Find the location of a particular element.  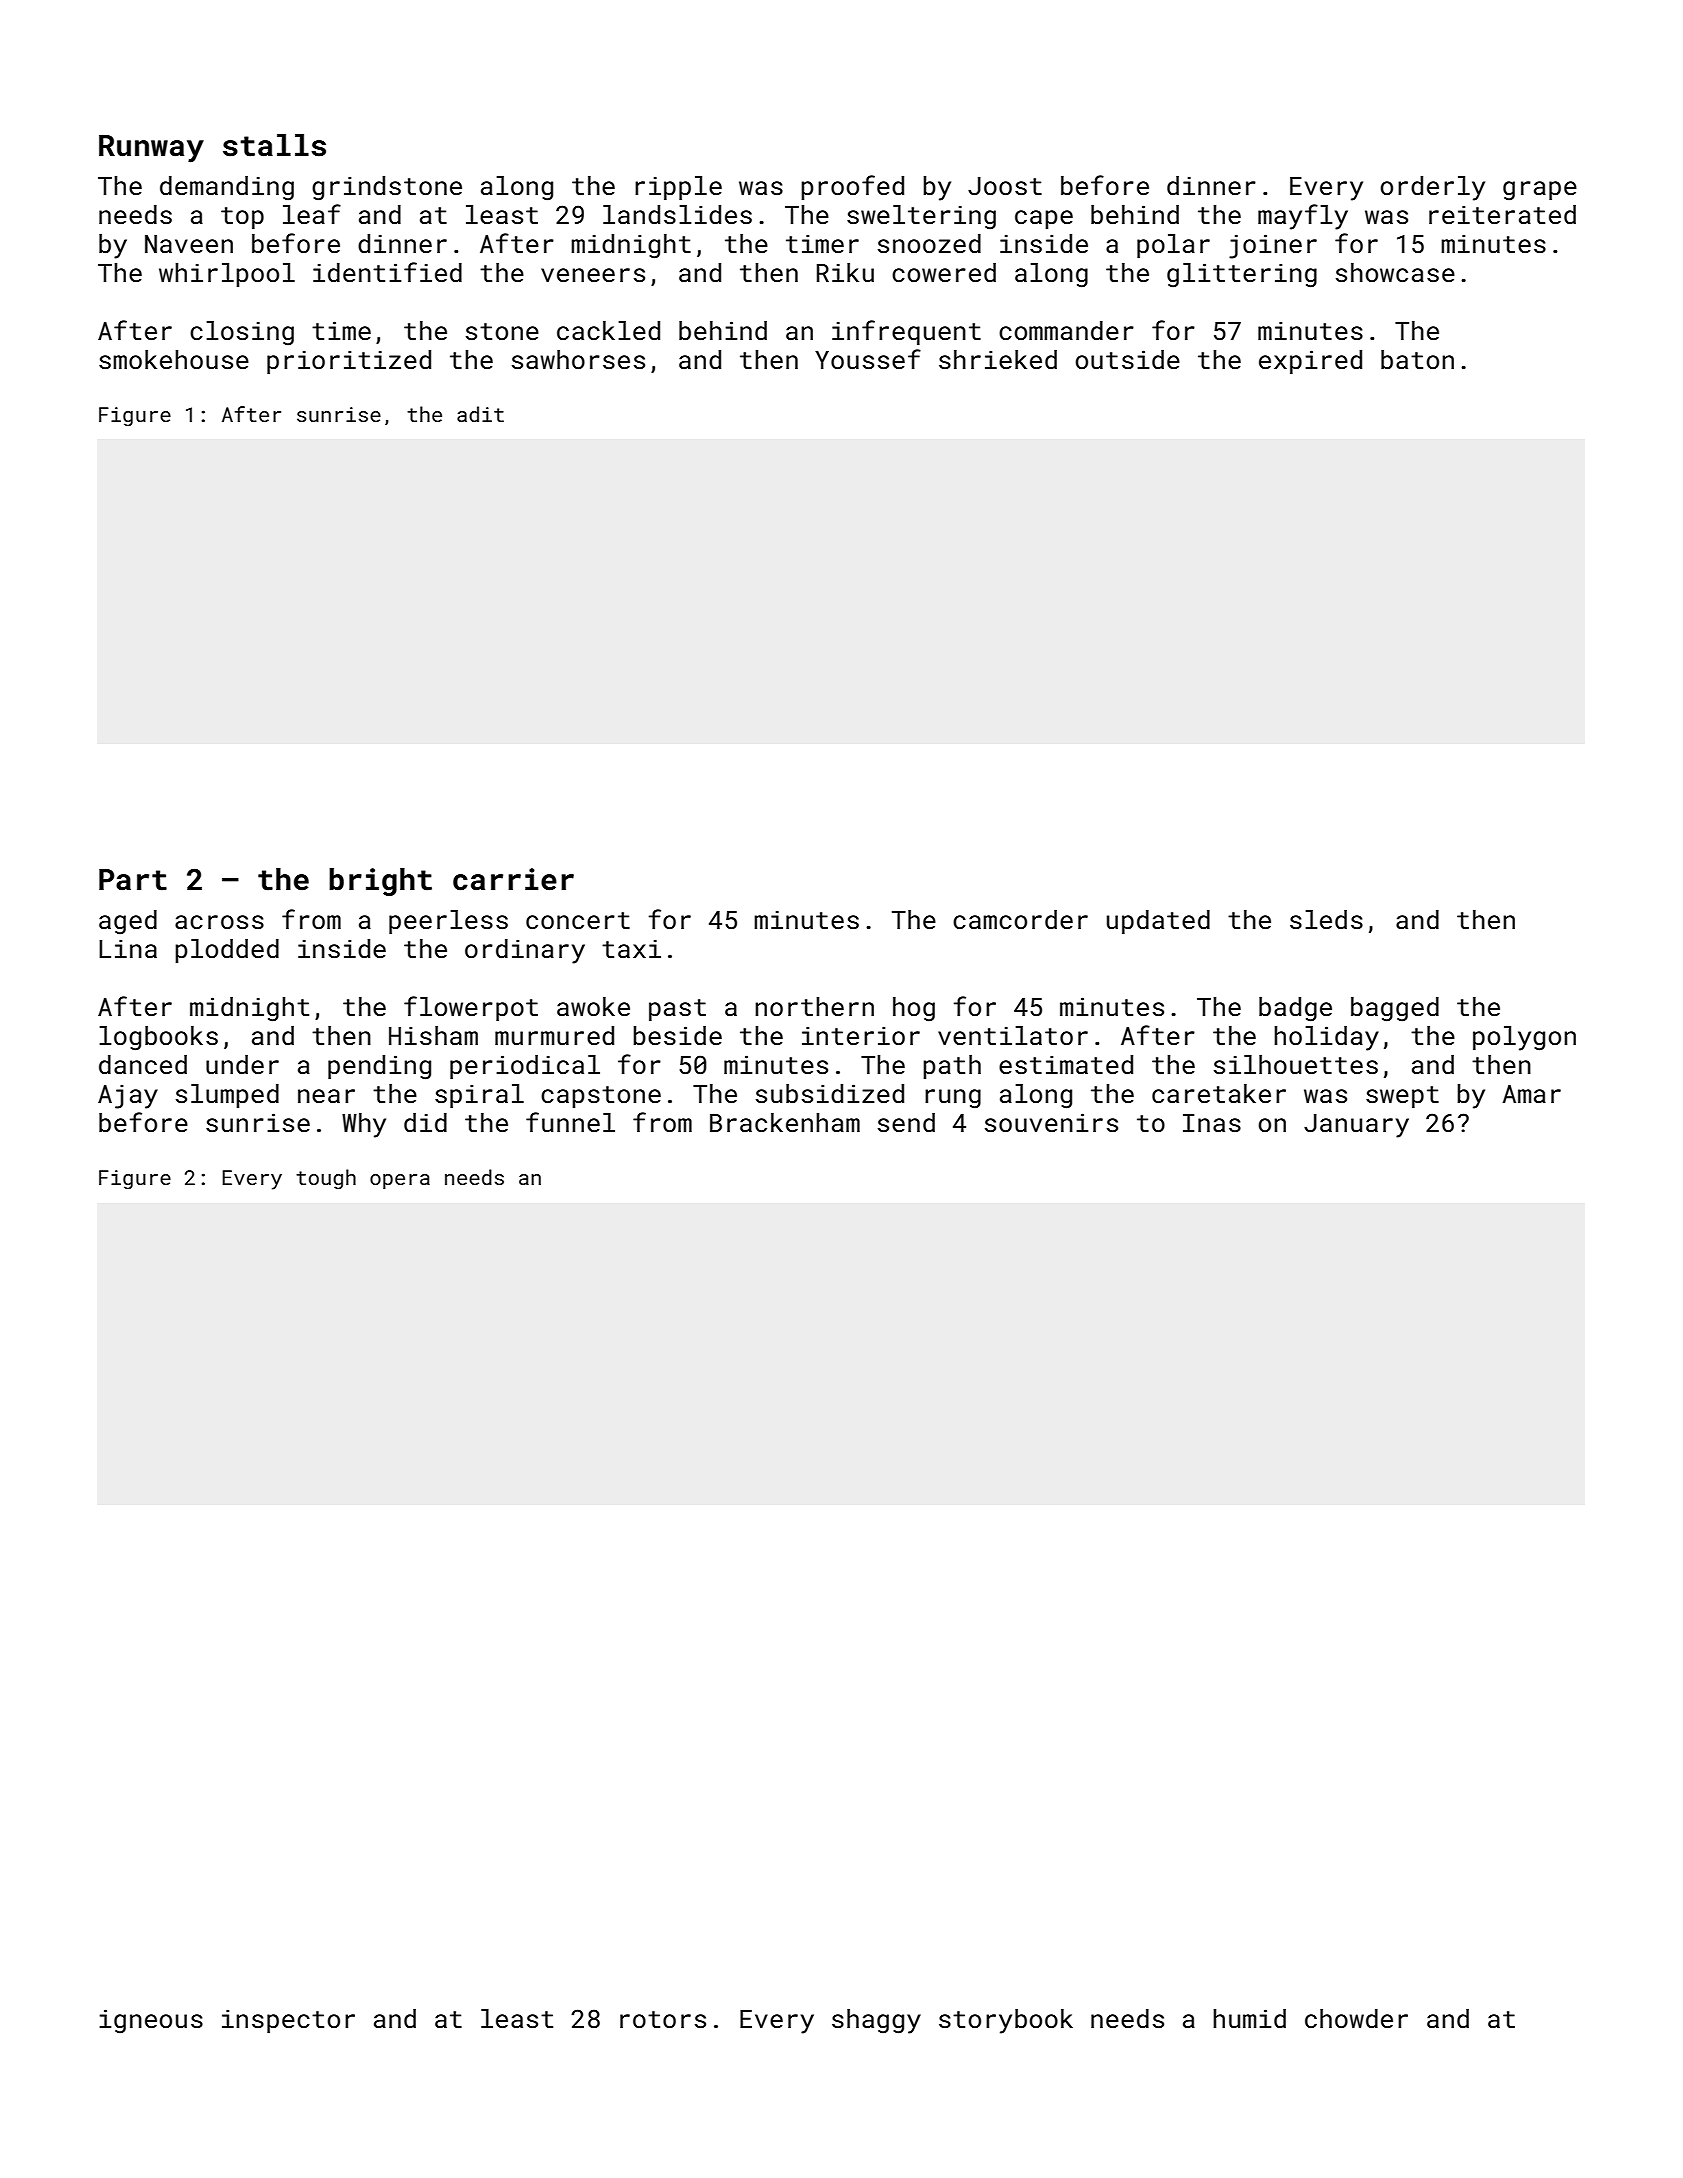

igneous is located at coordinates (151, 2021).
